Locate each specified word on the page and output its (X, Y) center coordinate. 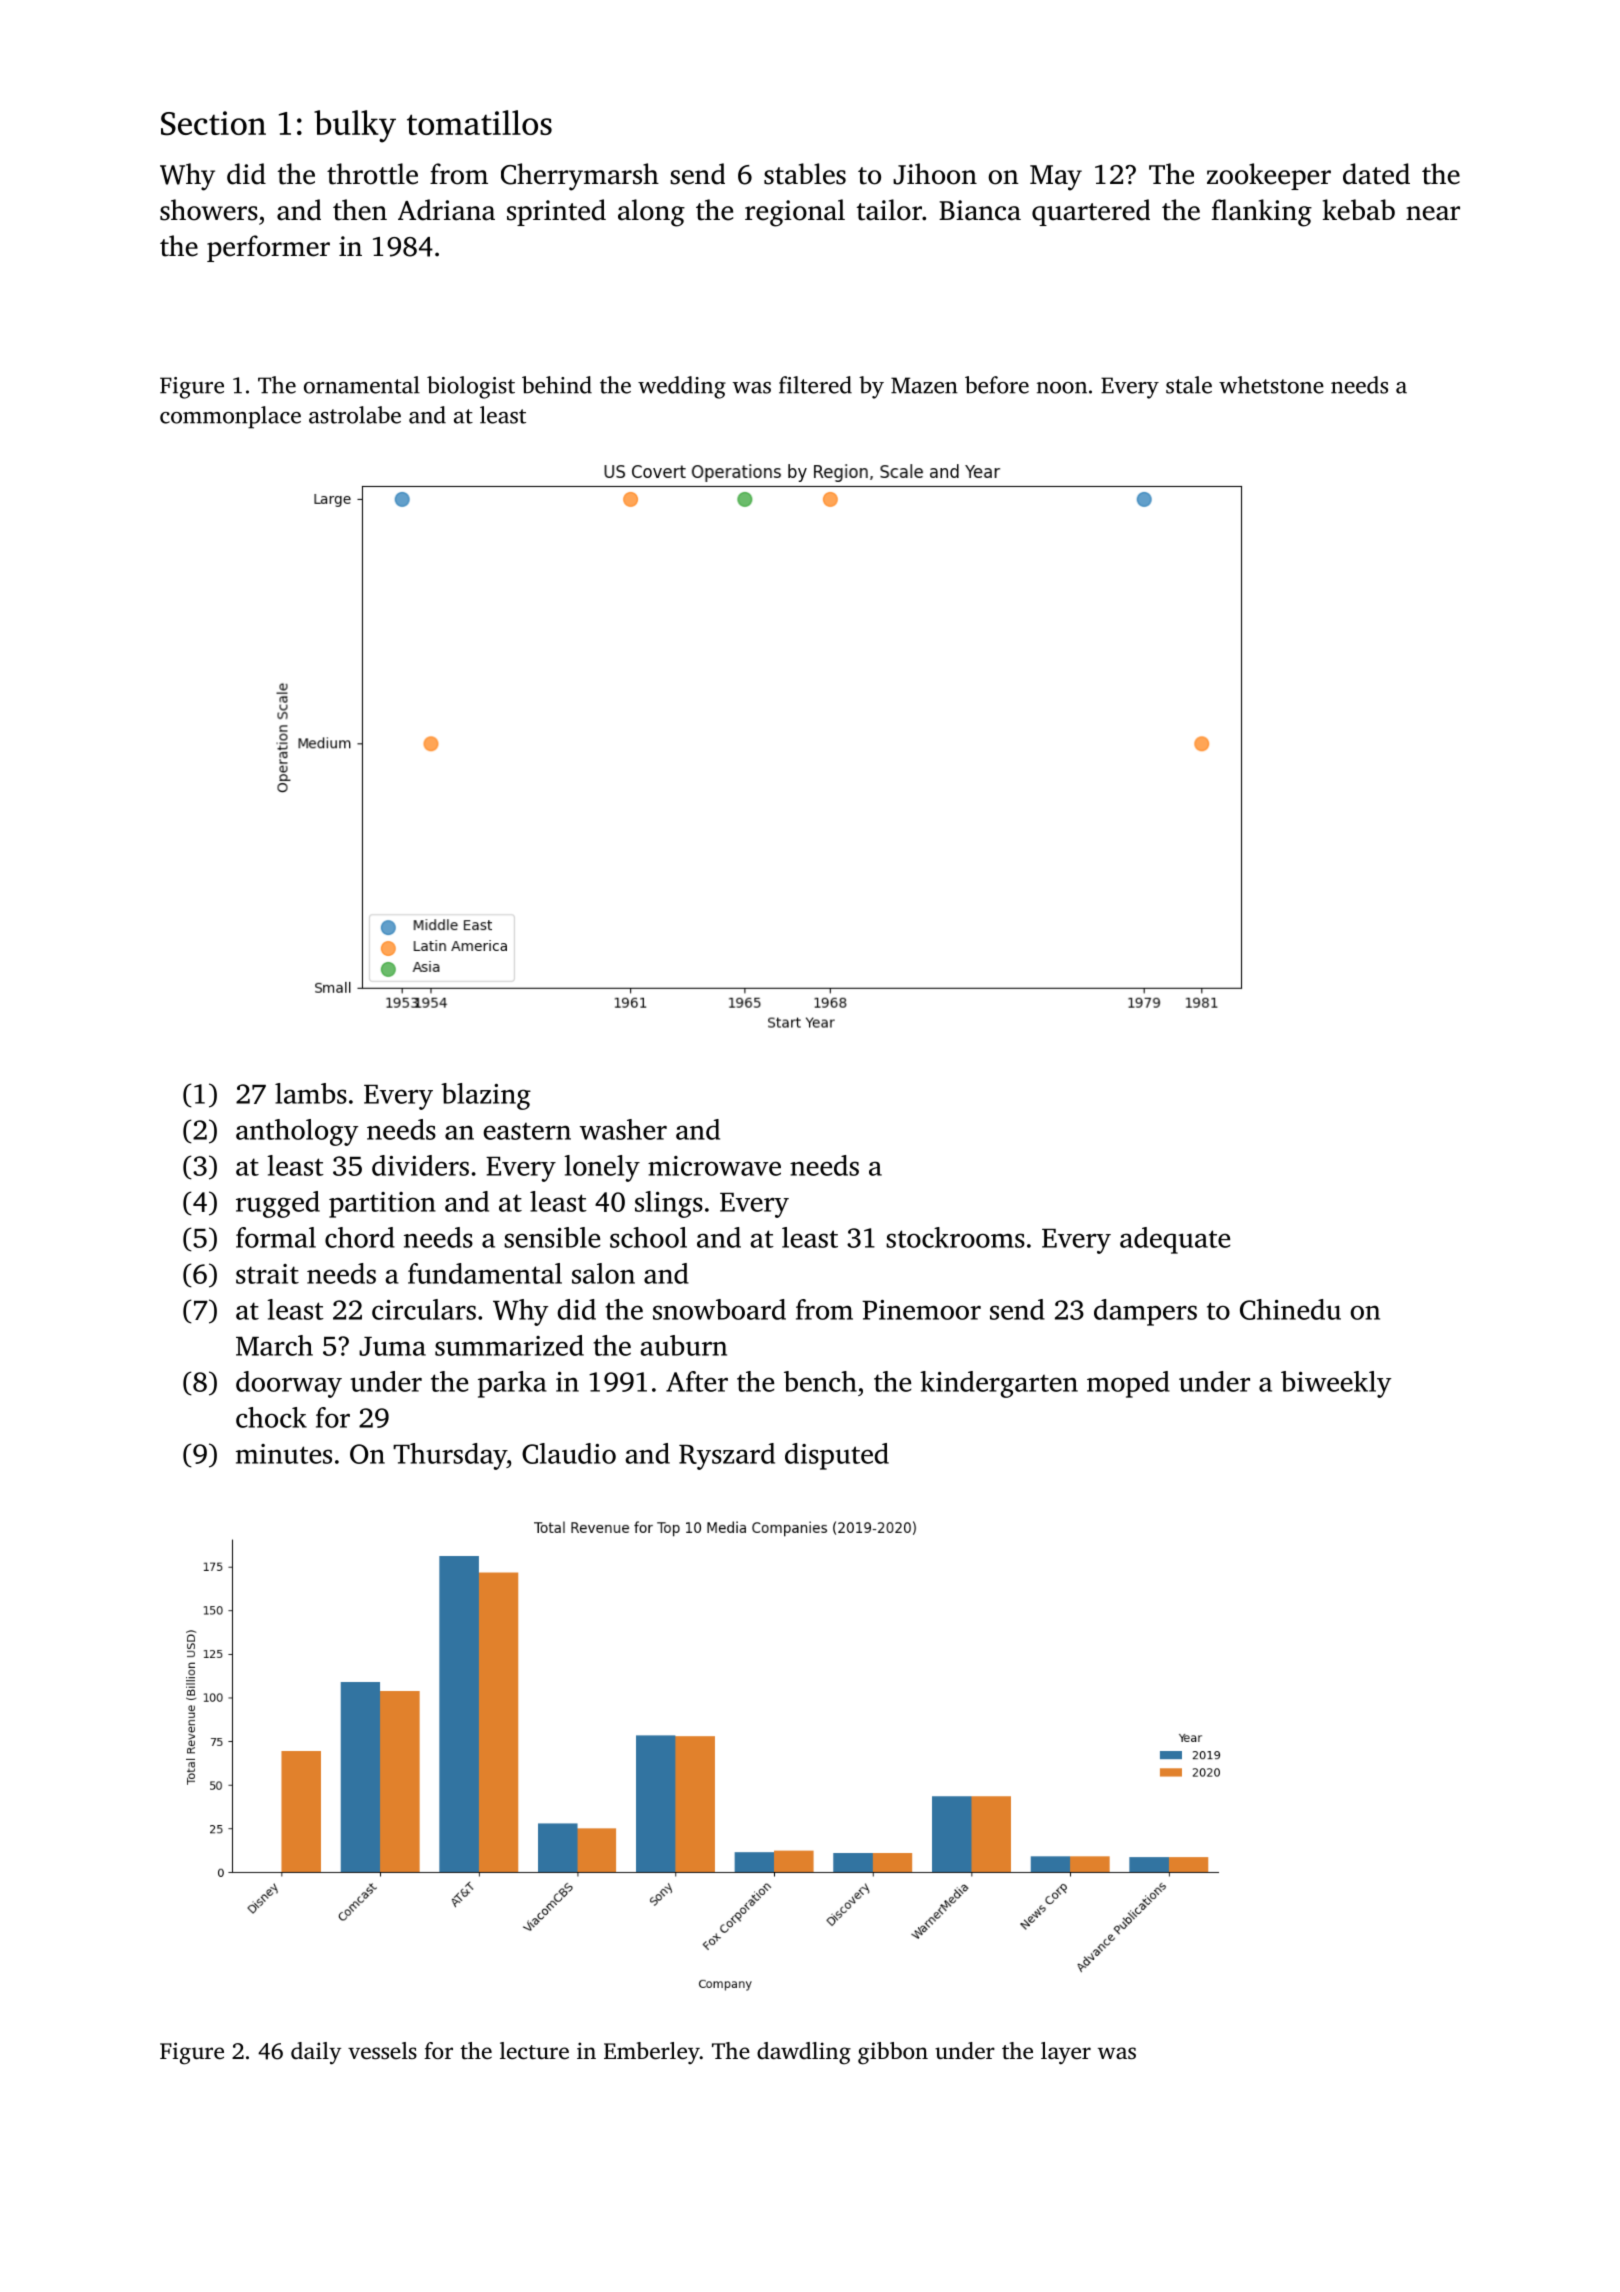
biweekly (1336, 1384)
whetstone (1271, 385)
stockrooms (955, 1237)
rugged (278, 1204)
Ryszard (727, 1456)
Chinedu (1290, 1309)
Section (213, 123)
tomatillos (479, 122)
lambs (311, 1093)
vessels (382, 2051)
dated (1376, 174)
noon (1062, 388)
